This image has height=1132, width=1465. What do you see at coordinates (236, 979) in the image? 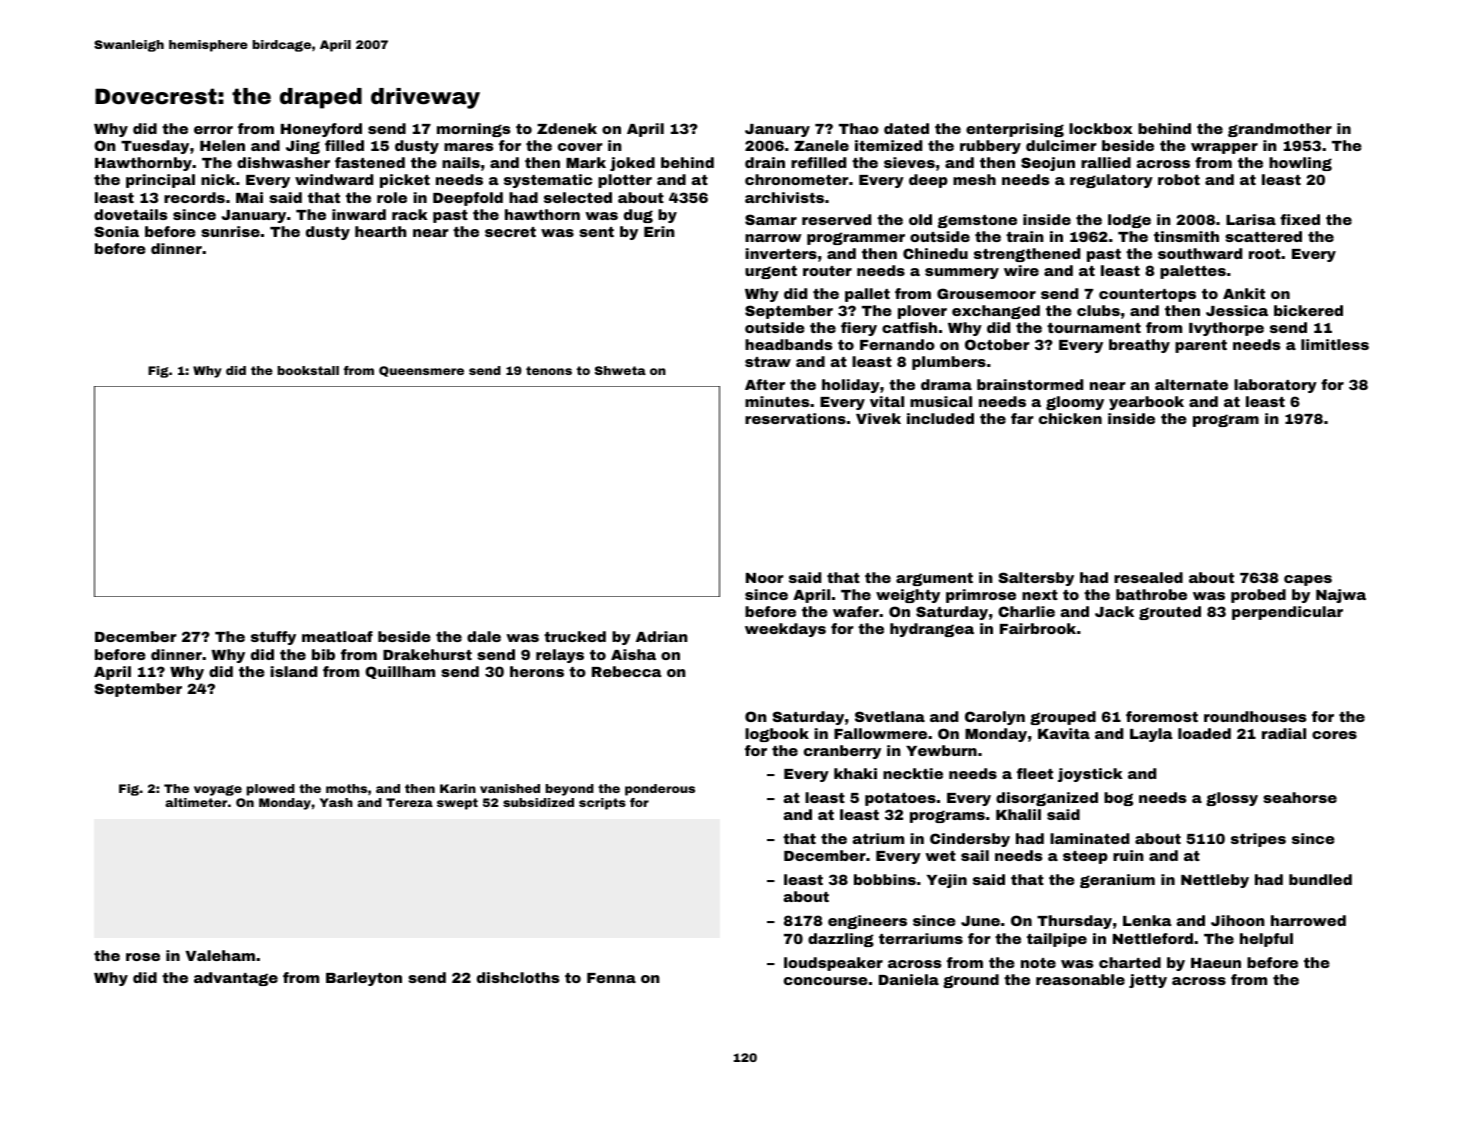
I see `advantage` at bounding box center [236, 979].
